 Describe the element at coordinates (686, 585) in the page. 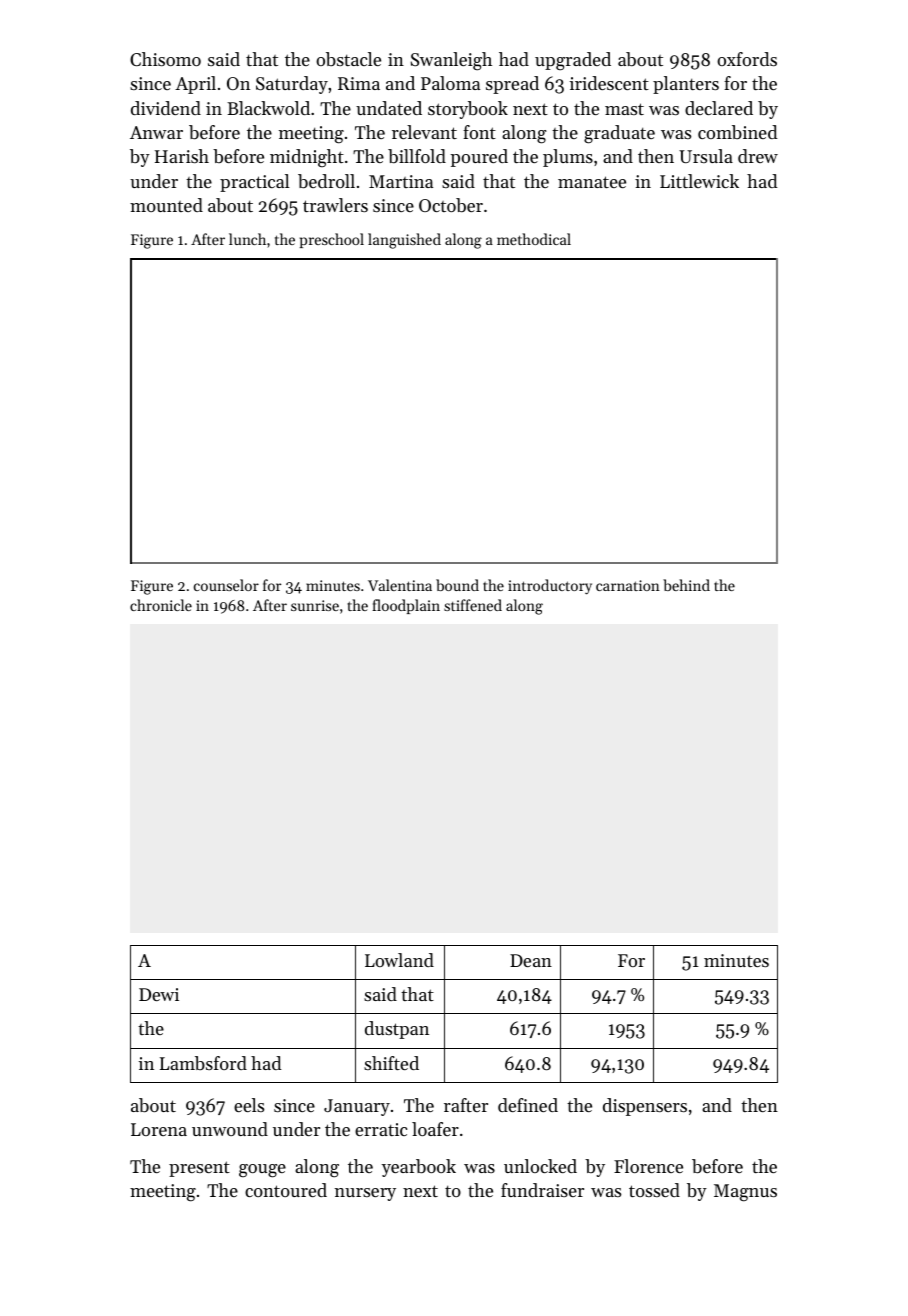

I see `behind` at that location.
